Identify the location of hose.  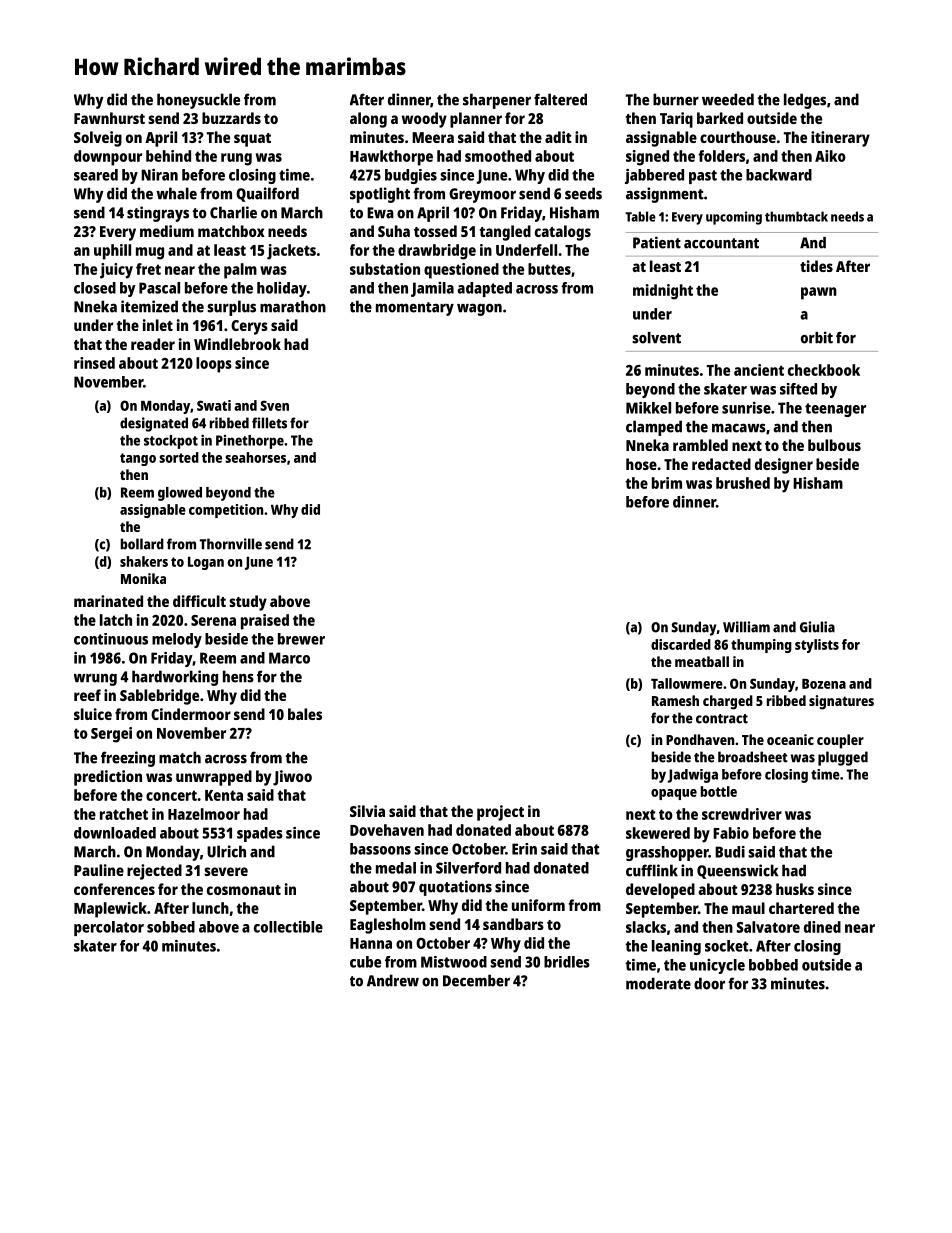
(641, 464).
